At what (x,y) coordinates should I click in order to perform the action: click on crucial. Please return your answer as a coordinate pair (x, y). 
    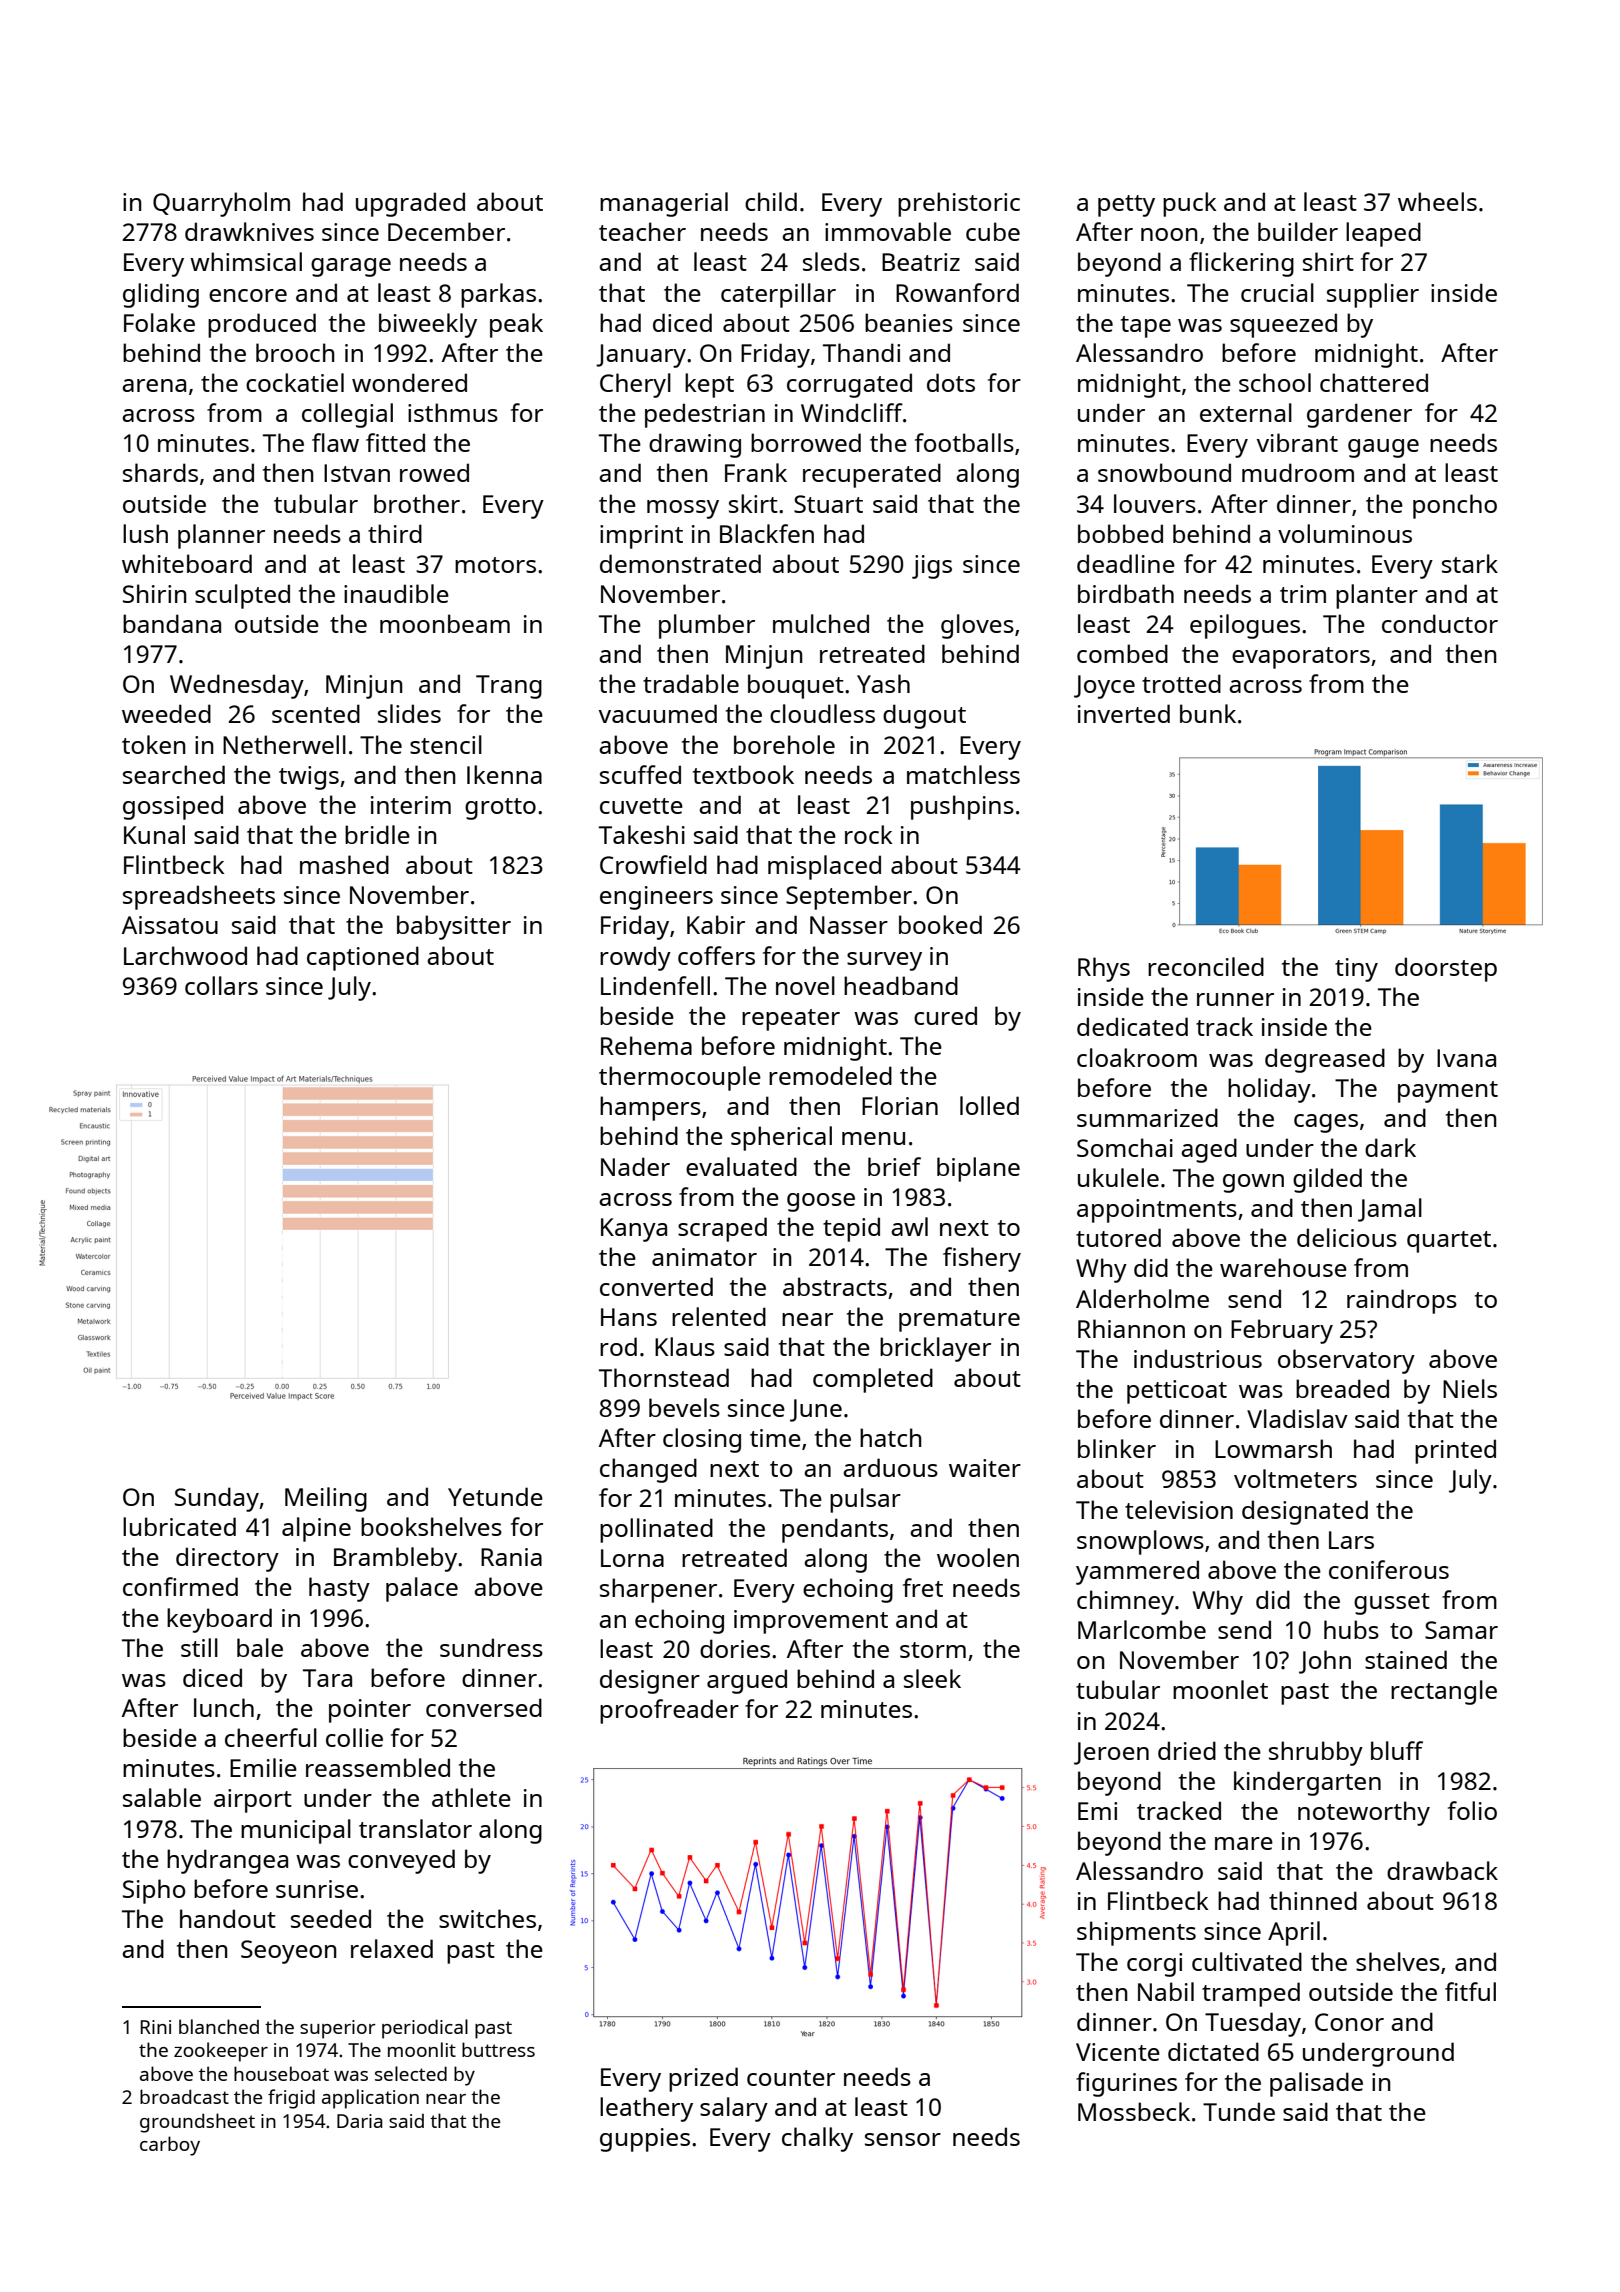
    Looking at the image, I should click on (1277, 292).
